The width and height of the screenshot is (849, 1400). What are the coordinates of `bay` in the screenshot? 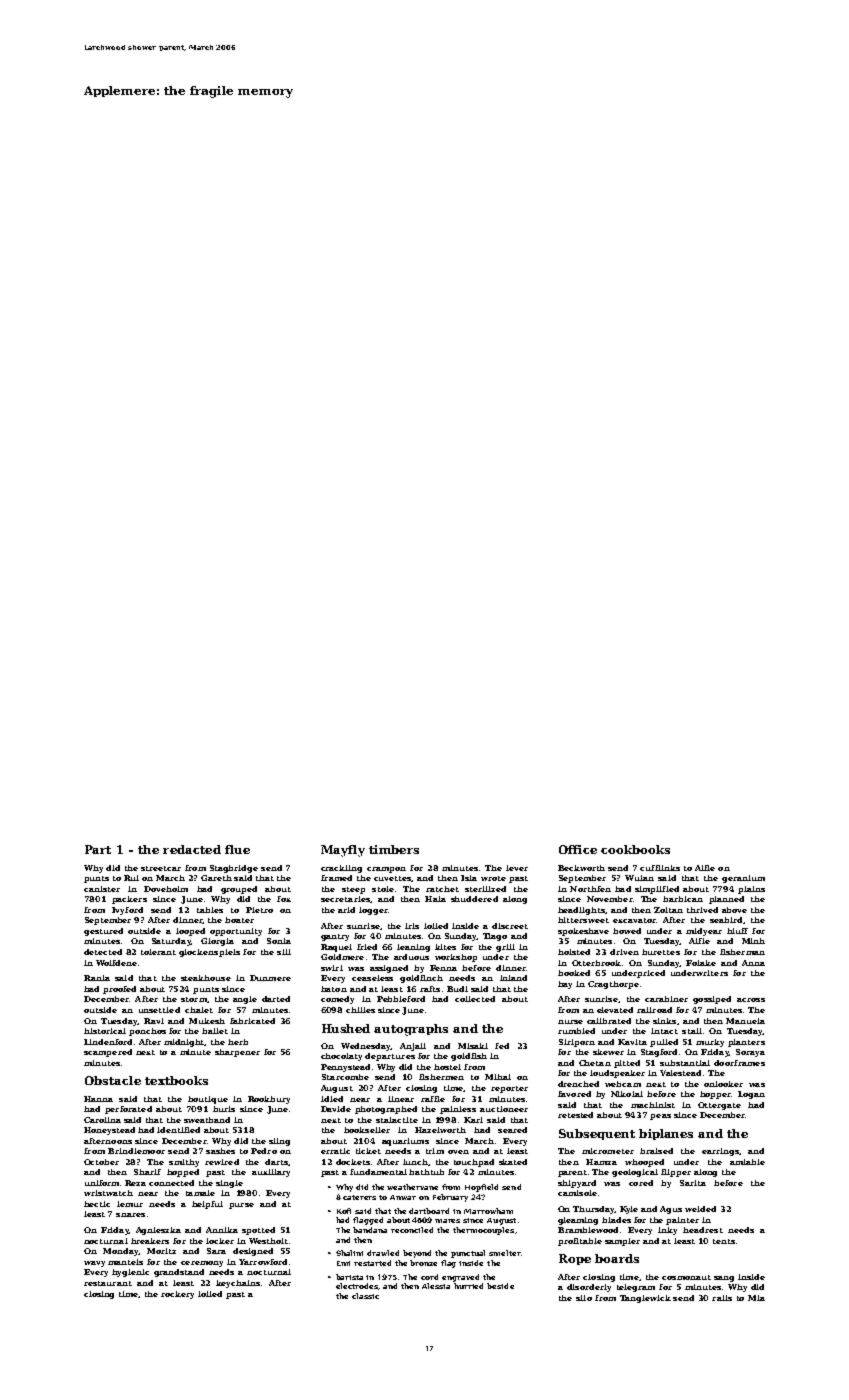 It's located at (565, 985).
